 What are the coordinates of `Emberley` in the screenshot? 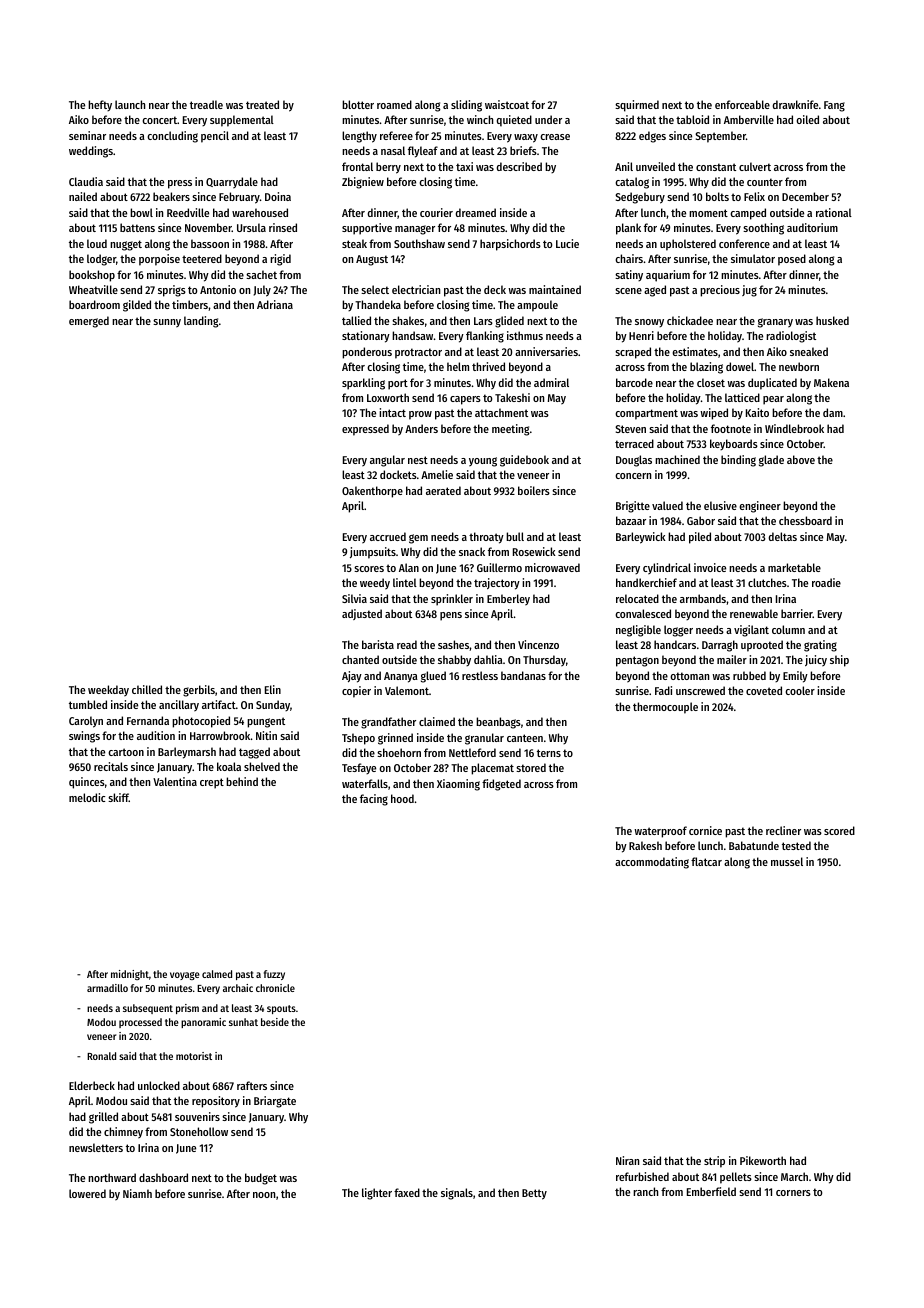 It's located at (508, 600).
